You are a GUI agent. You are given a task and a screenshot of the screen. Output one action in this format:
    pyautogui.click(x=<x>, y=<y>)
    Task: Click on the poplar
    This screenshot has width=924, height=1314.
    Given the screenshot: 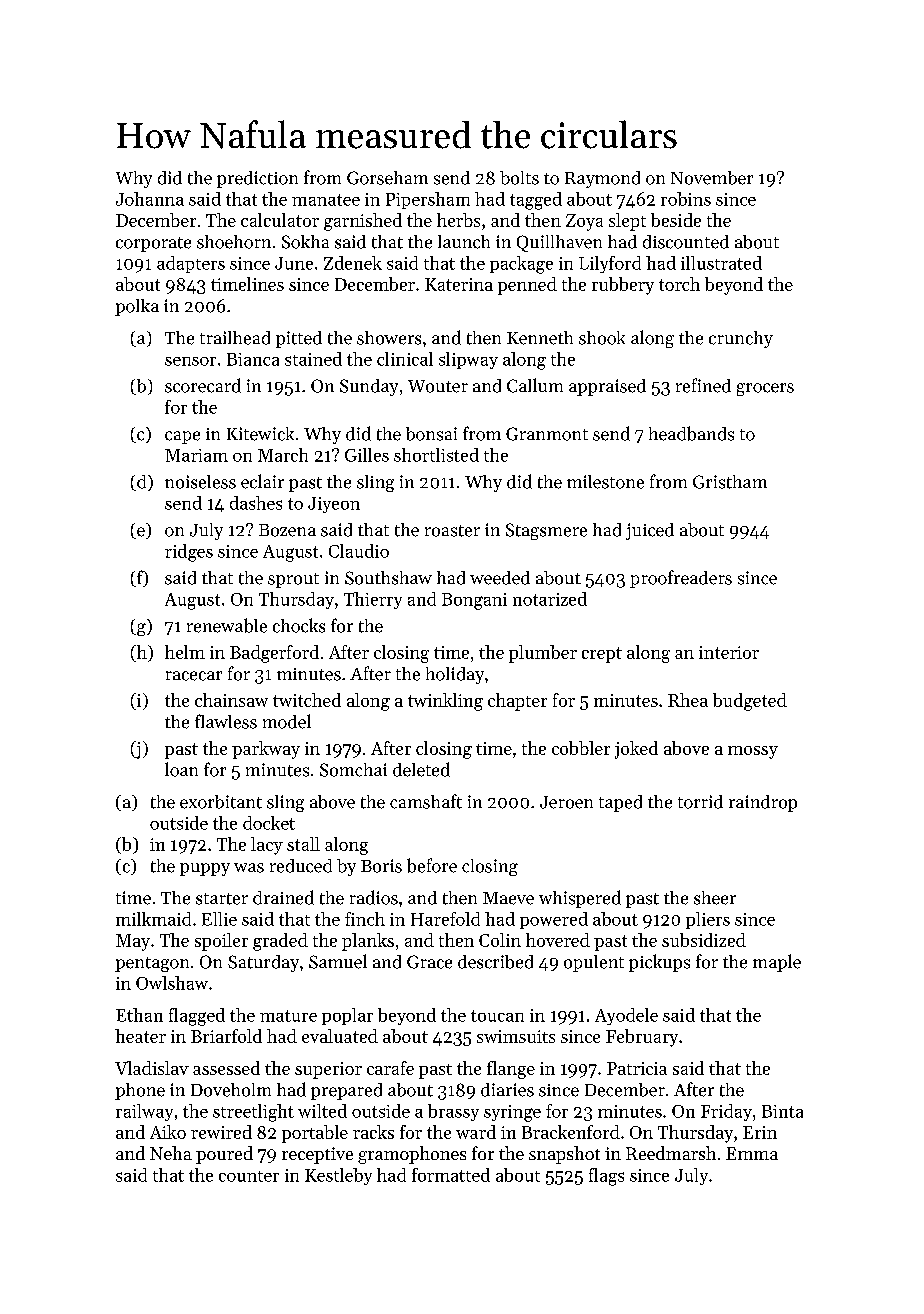 What is the action you would take?
    pyautogui.click(x=347, y=1016)
